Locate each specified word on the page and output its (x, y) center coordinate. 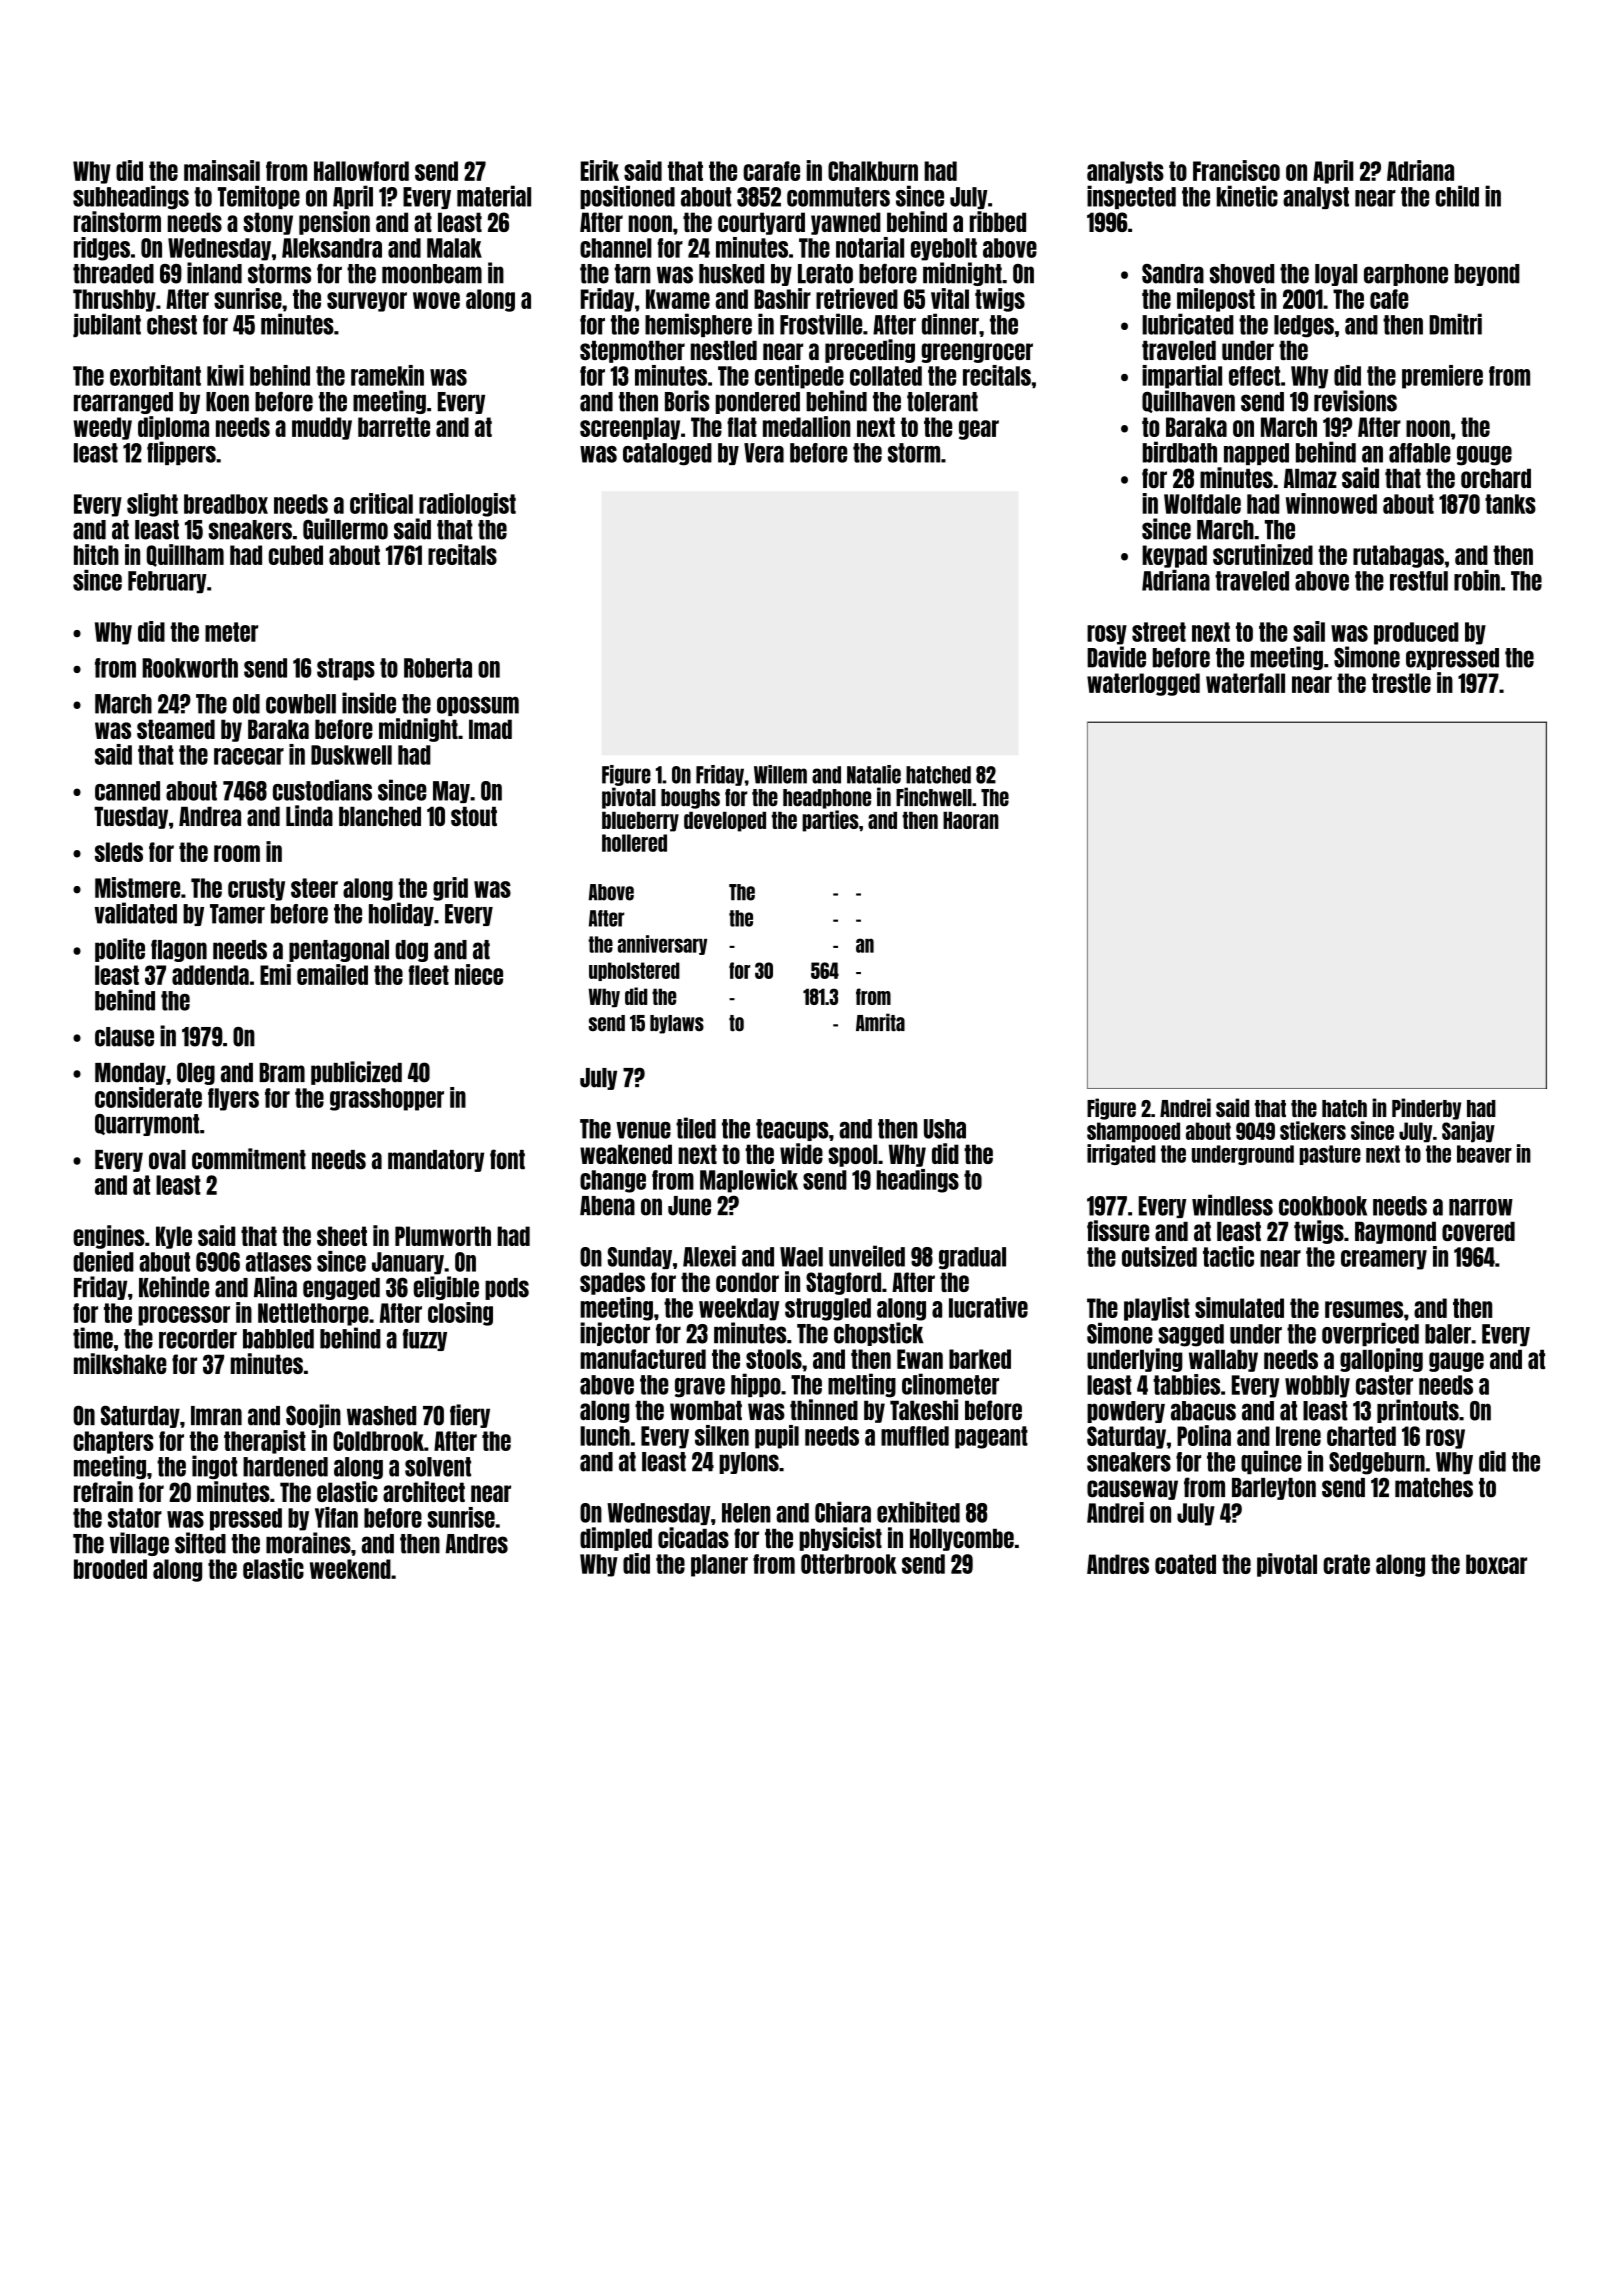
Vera (764, 453)
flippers (181, 453)
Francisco (1236, 170)
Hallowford (361, 171)
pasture (1330, 1155)
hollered (634, 843)
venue (643, 1130)
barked (980, 1359)
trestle (1401, 683)
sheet (342, 1236)
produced (1416, 633)
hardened (285, 1467)
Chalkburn (873, 171)
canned (127, 791)
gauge (1456, 1362)
